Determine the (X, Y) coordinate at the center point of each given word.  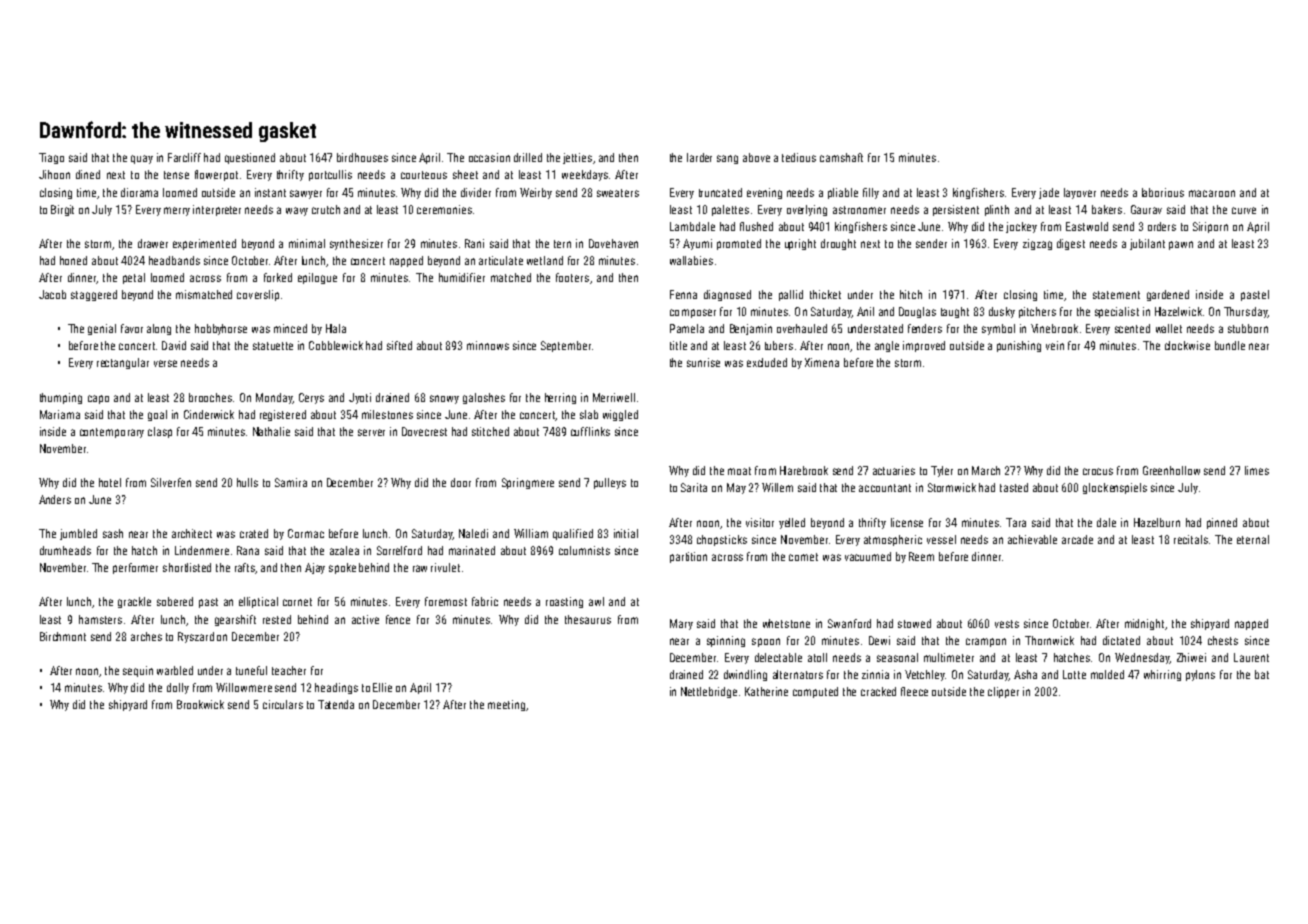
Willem (777, 487)
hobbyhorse (221, 329)
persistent (956, 210)
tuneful (251, 670)
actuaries (894, 470)
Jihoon (54, 174)
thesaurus (588, 619)
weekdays (585, 175)
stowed (914, 623)
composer (693, 313)
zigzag (1037, 244)
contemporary (112, 433)
